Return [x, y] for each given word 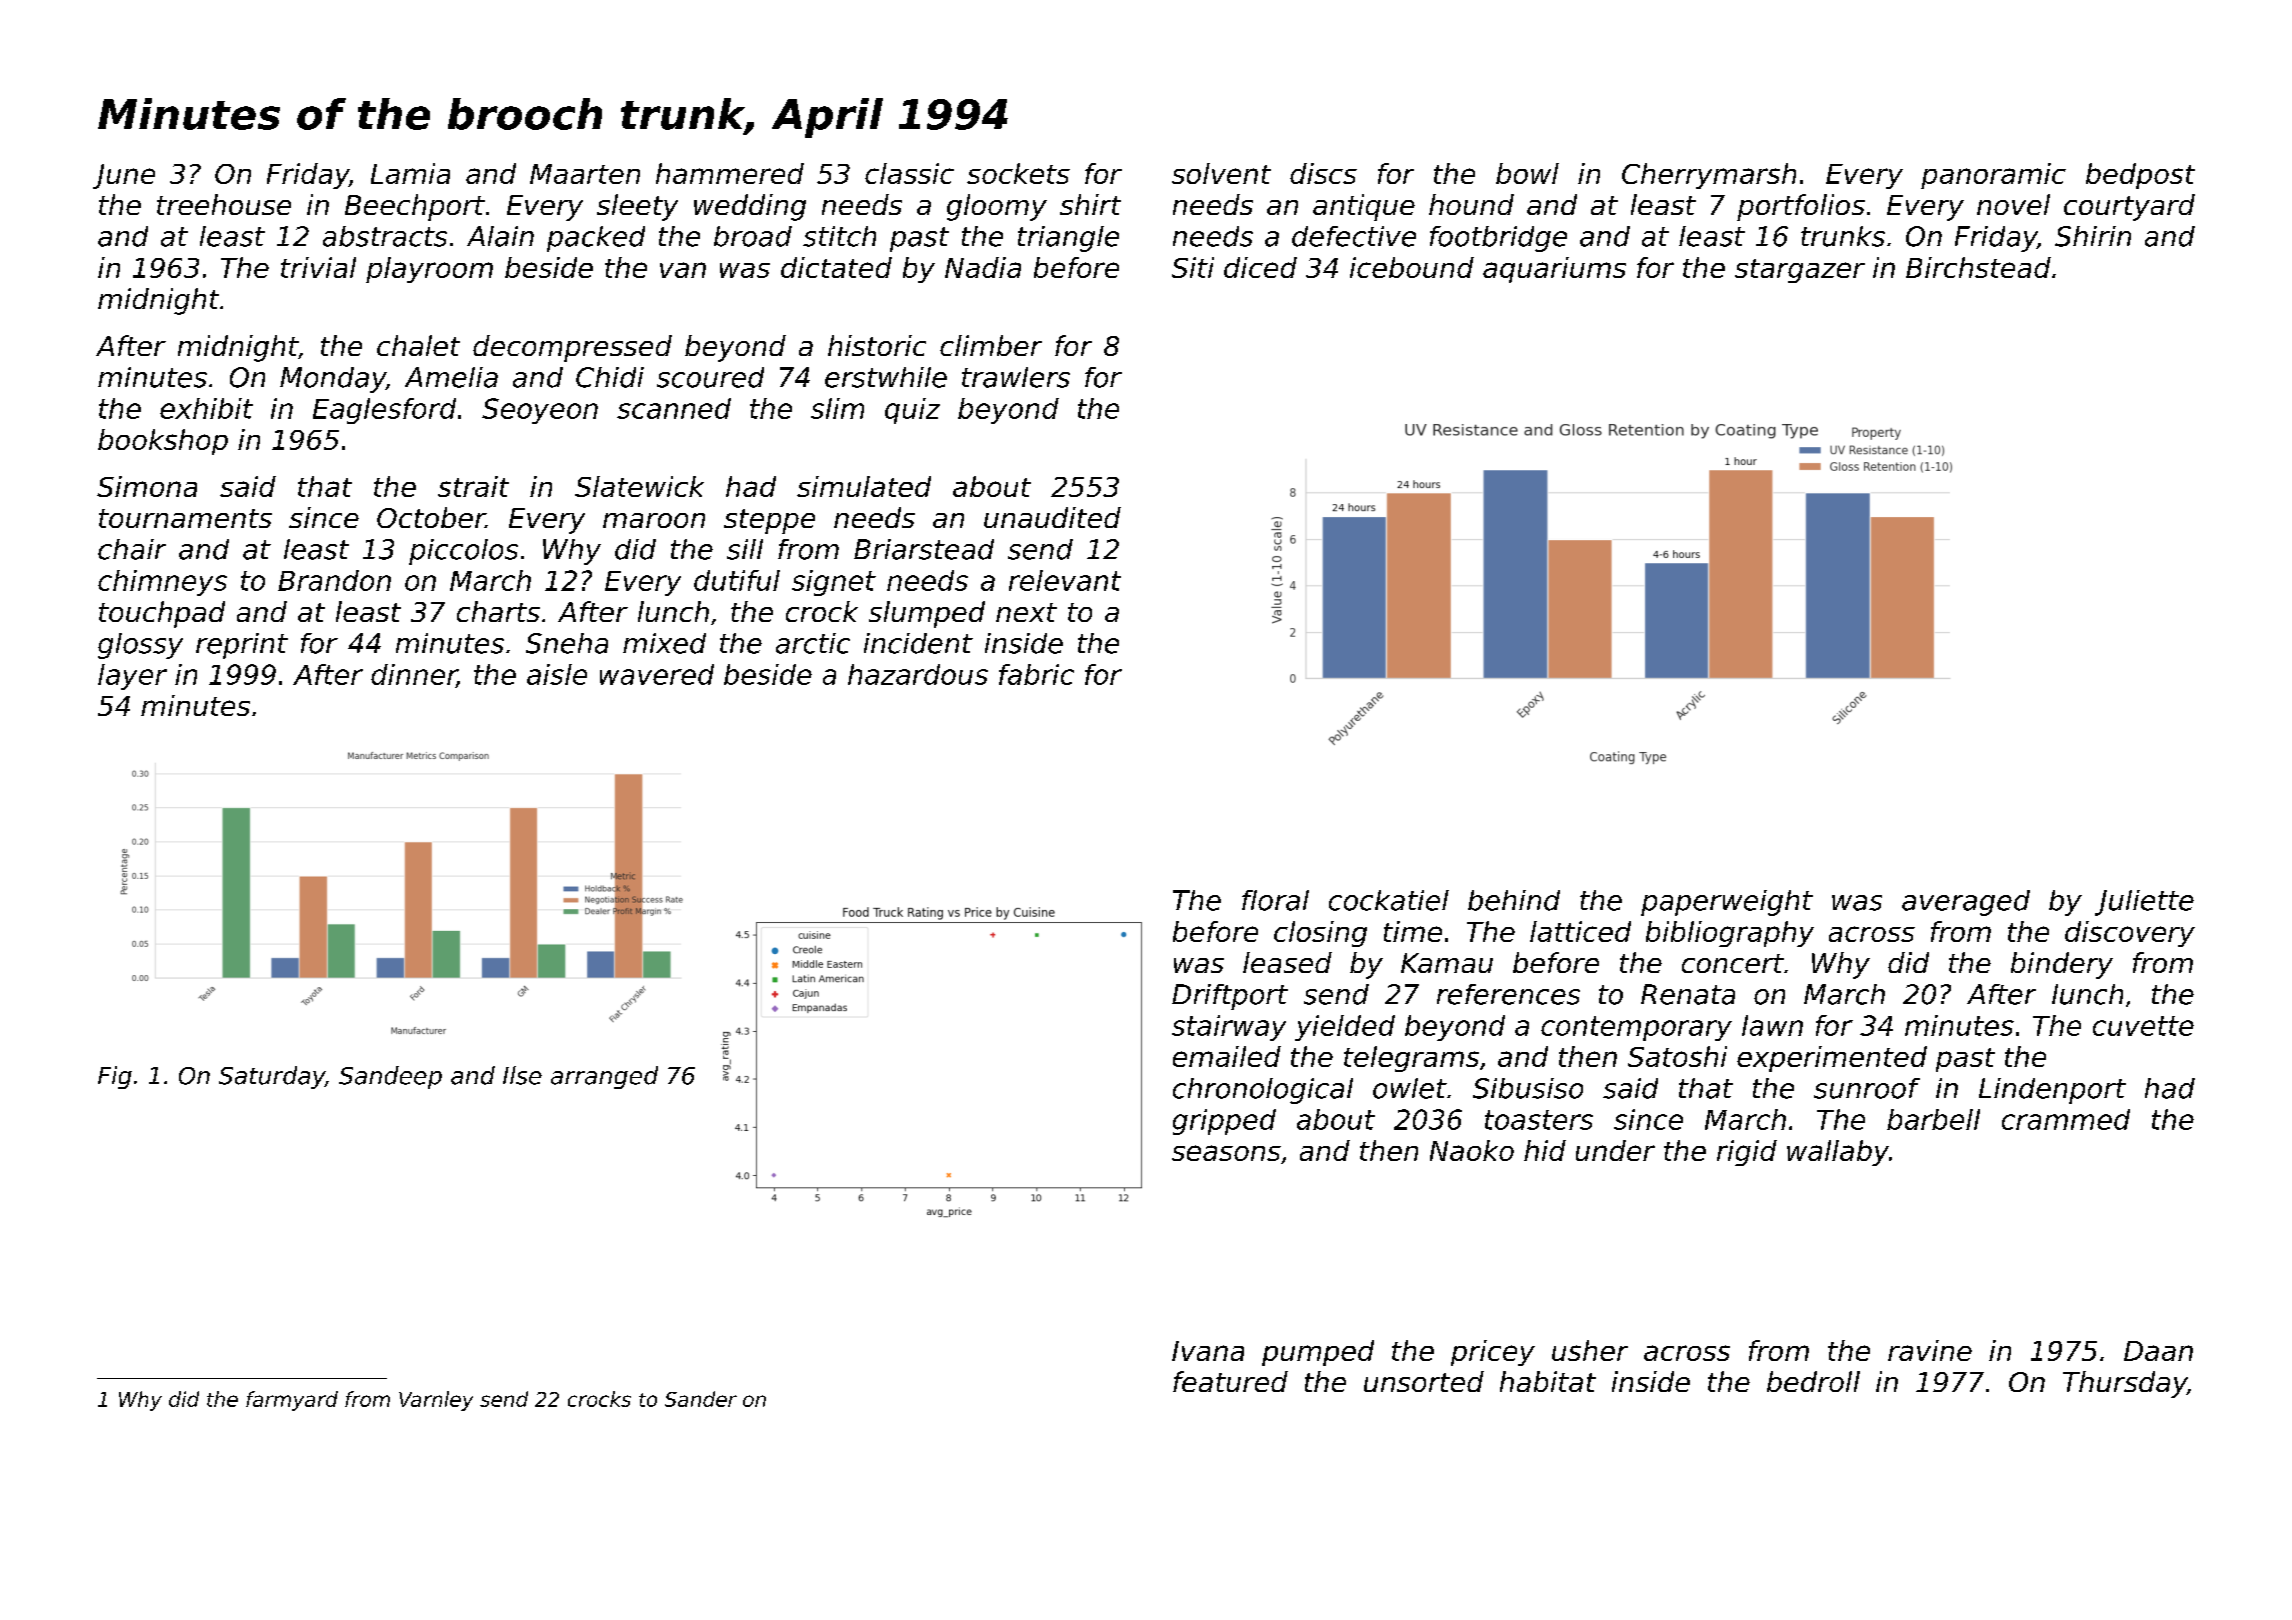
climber [991, 345]
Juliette [2144, 903]
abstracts [385, 236]
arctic [813, 643]
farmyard [292, 1401]
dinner [414, 675]
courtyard [2129, 207]
